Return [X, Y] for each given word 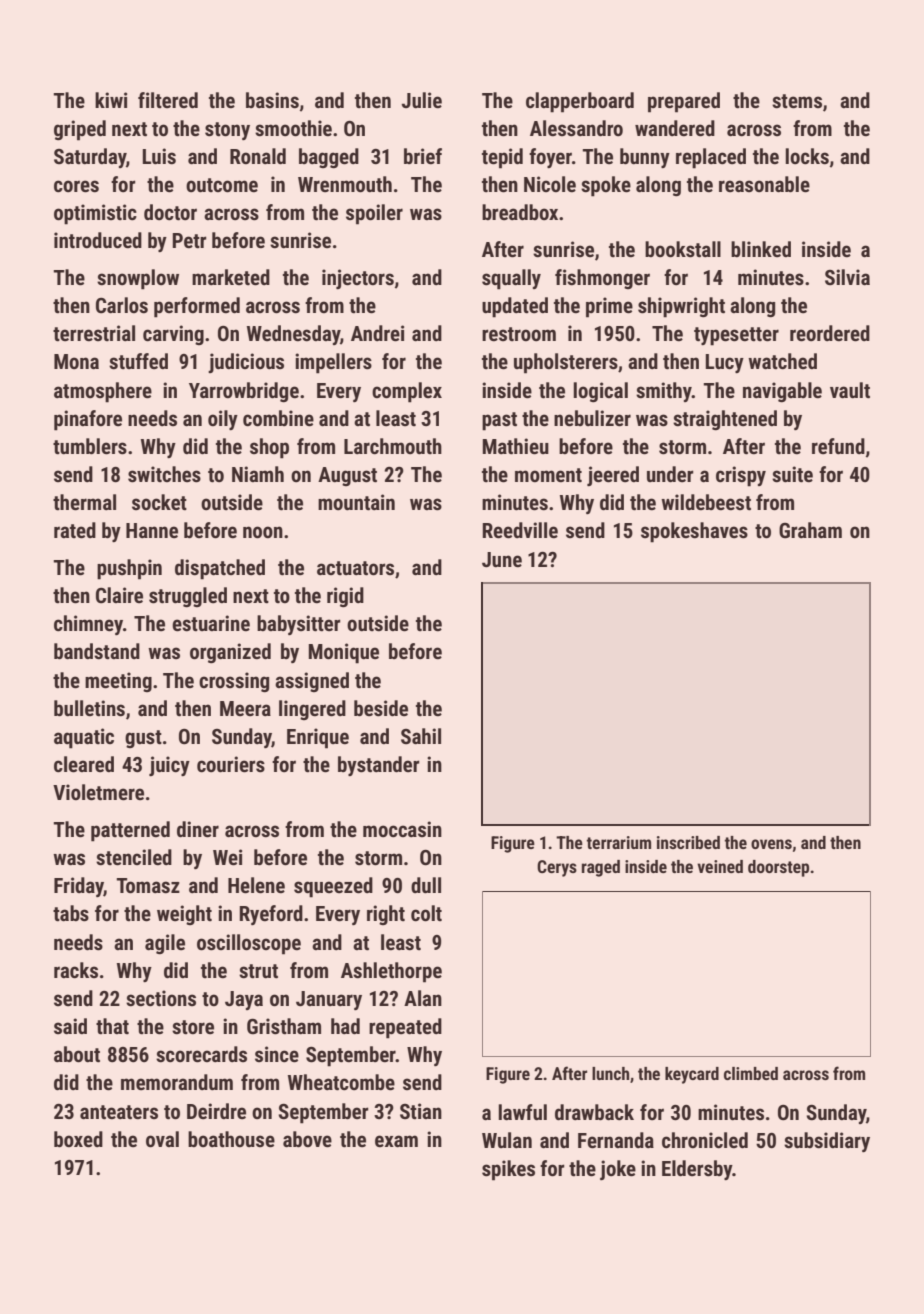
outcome [222, 185]
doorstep [778, 868]
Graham [810, 530]
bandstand [97, 651]
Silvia [847, 277]
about [77, 1054]
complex [407, 392]
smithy [664, 392]
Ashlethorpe [391, 972]
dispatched [220, 569]
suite [792, 474]
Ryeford [271, 915]
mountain [356, 502]
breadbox [520, 212]
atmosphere [103, 392]
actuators [355, 568]
